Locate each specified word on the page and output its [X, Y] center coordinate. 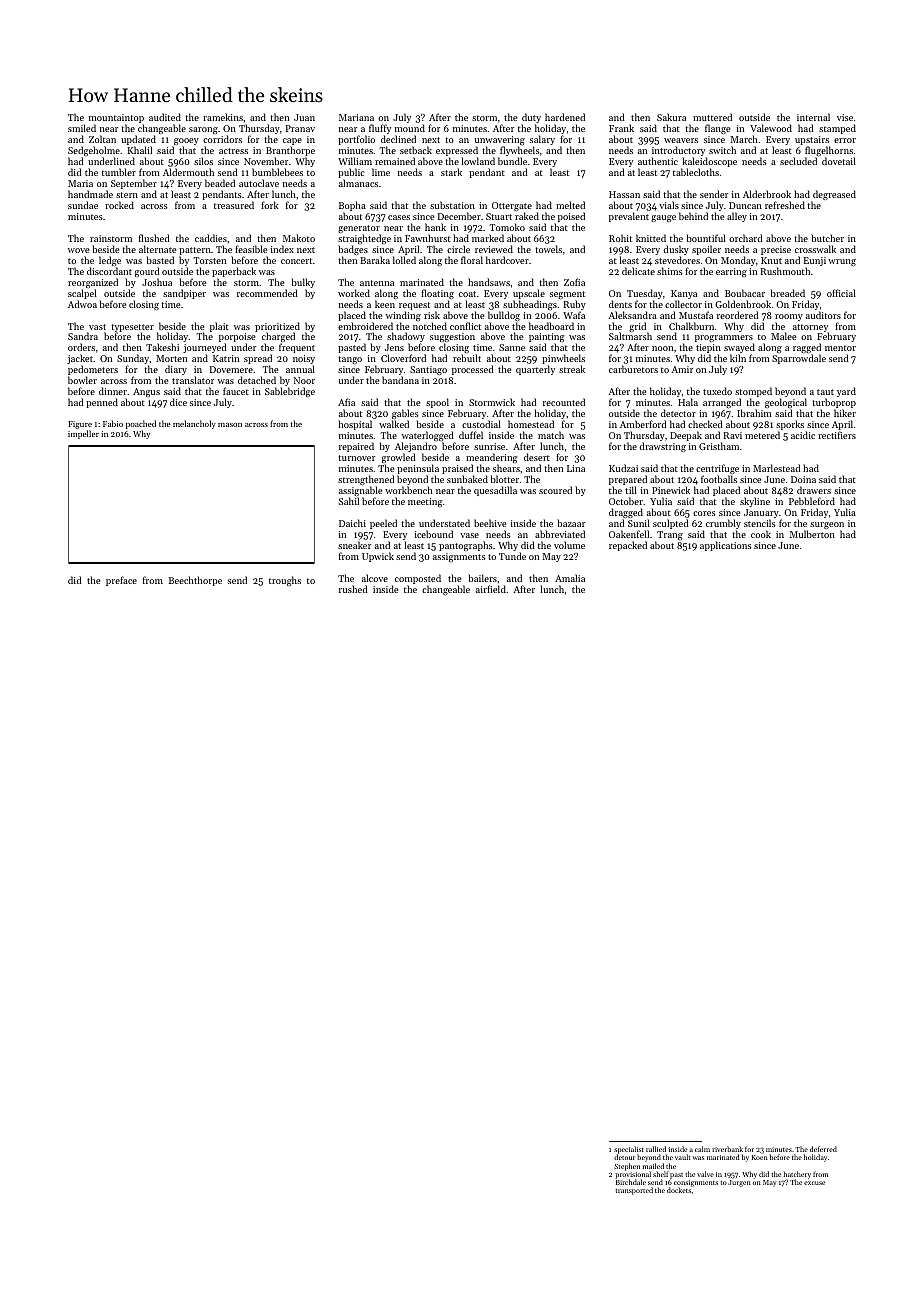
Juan [304, 117]
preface [121, 581]
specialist [629, 1150]
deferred [823, 1149]
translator [193, 380]
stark [451, 172]
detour [624, 1157]
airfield [491, 589]
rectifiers [837, 435]
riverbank [727, 1149]
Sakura [671, 117]
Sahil [349, 501]
